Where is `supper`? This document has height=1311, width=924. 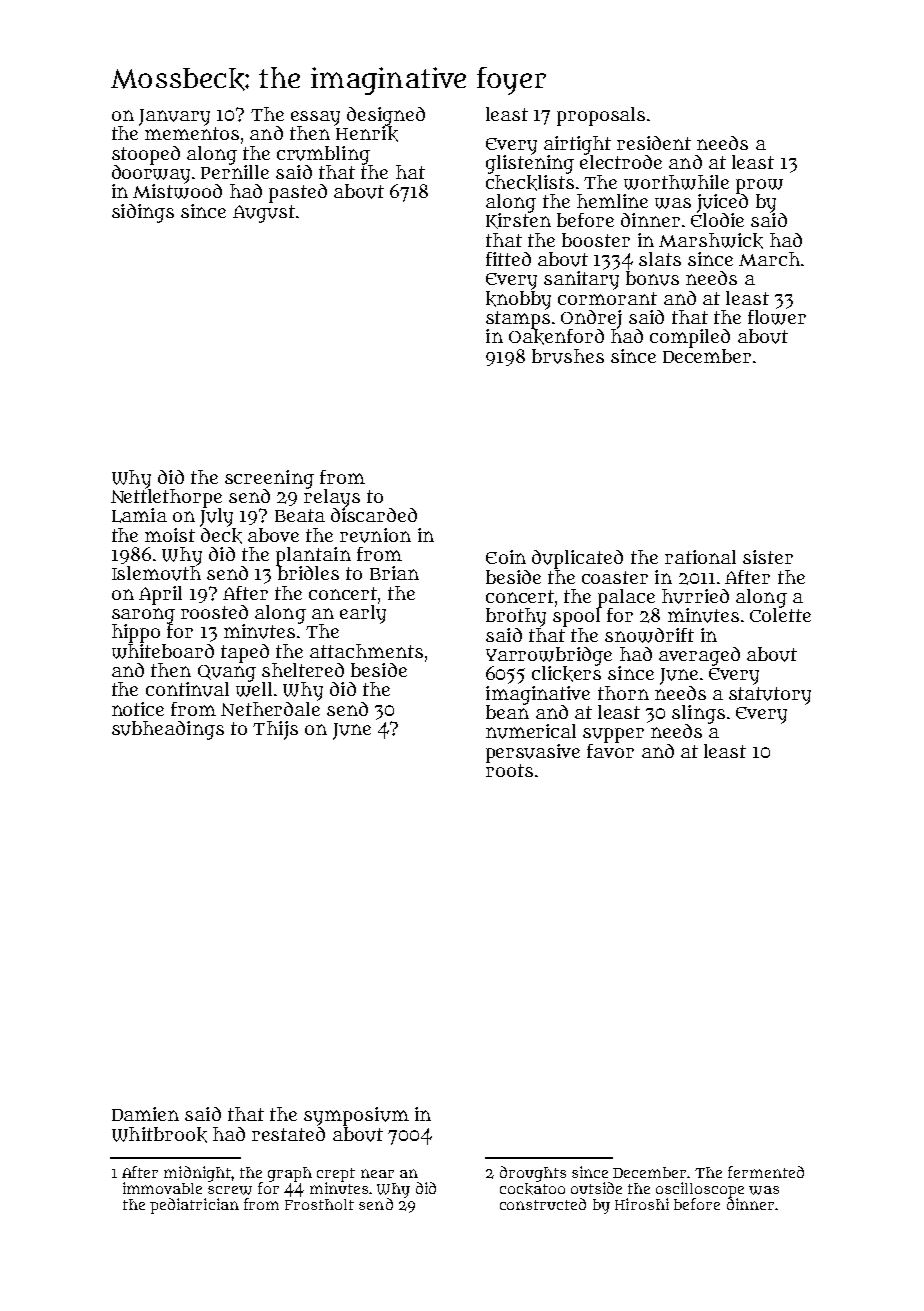 supper is located at coordinates (613, 735).
